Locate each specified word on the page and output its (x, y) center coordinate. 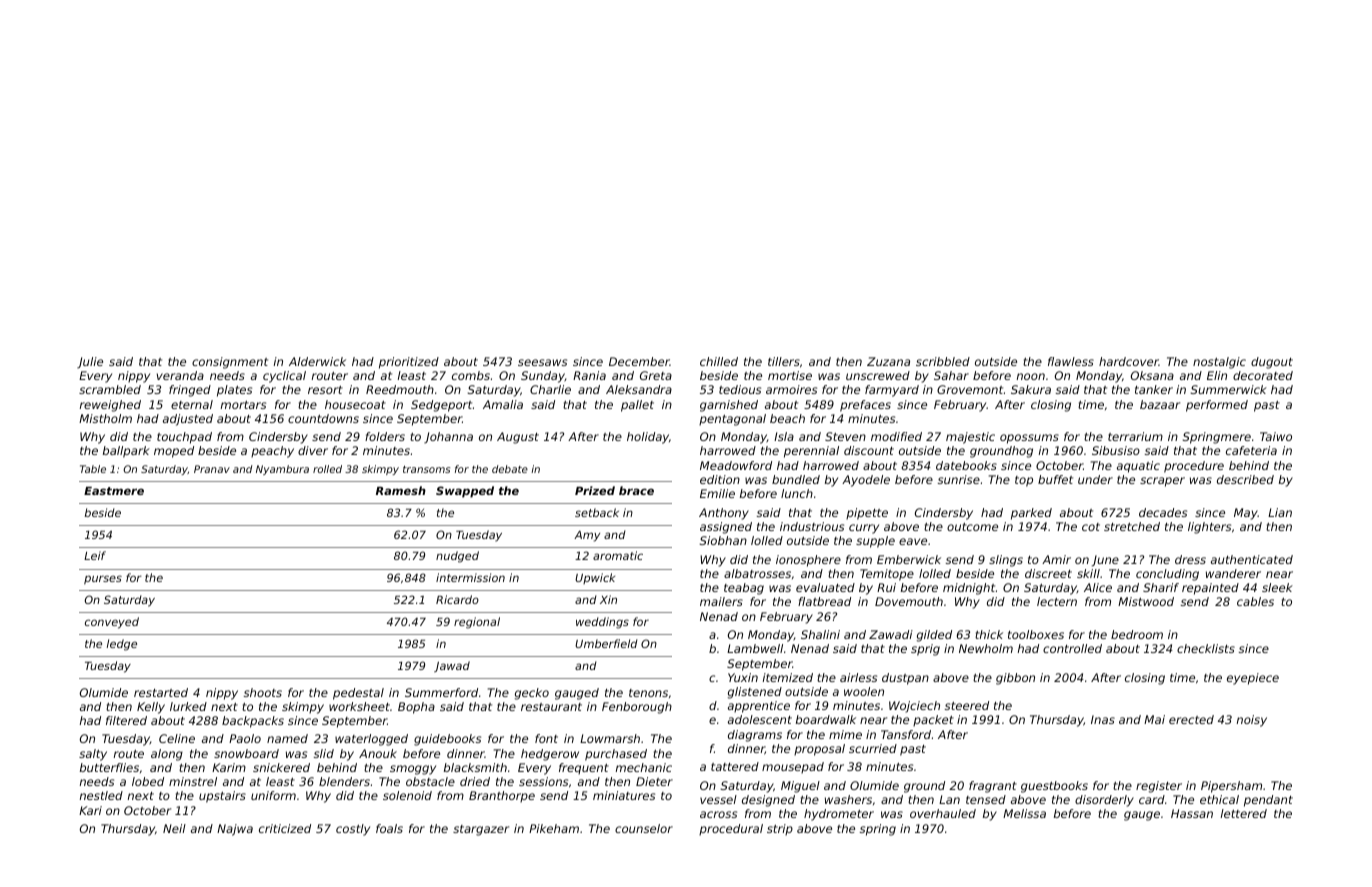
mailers (721, 601)
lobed (148, 781)
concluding (1167, 575)
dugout (1272, 363)
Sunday (543, 377)
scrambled (110, 389)
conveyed (112, 623)
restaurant (551, 707)
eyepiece (1253, 679)
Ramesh (401, 490)
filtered (126, 720)
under (1095, 479)
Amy (587, 536)
